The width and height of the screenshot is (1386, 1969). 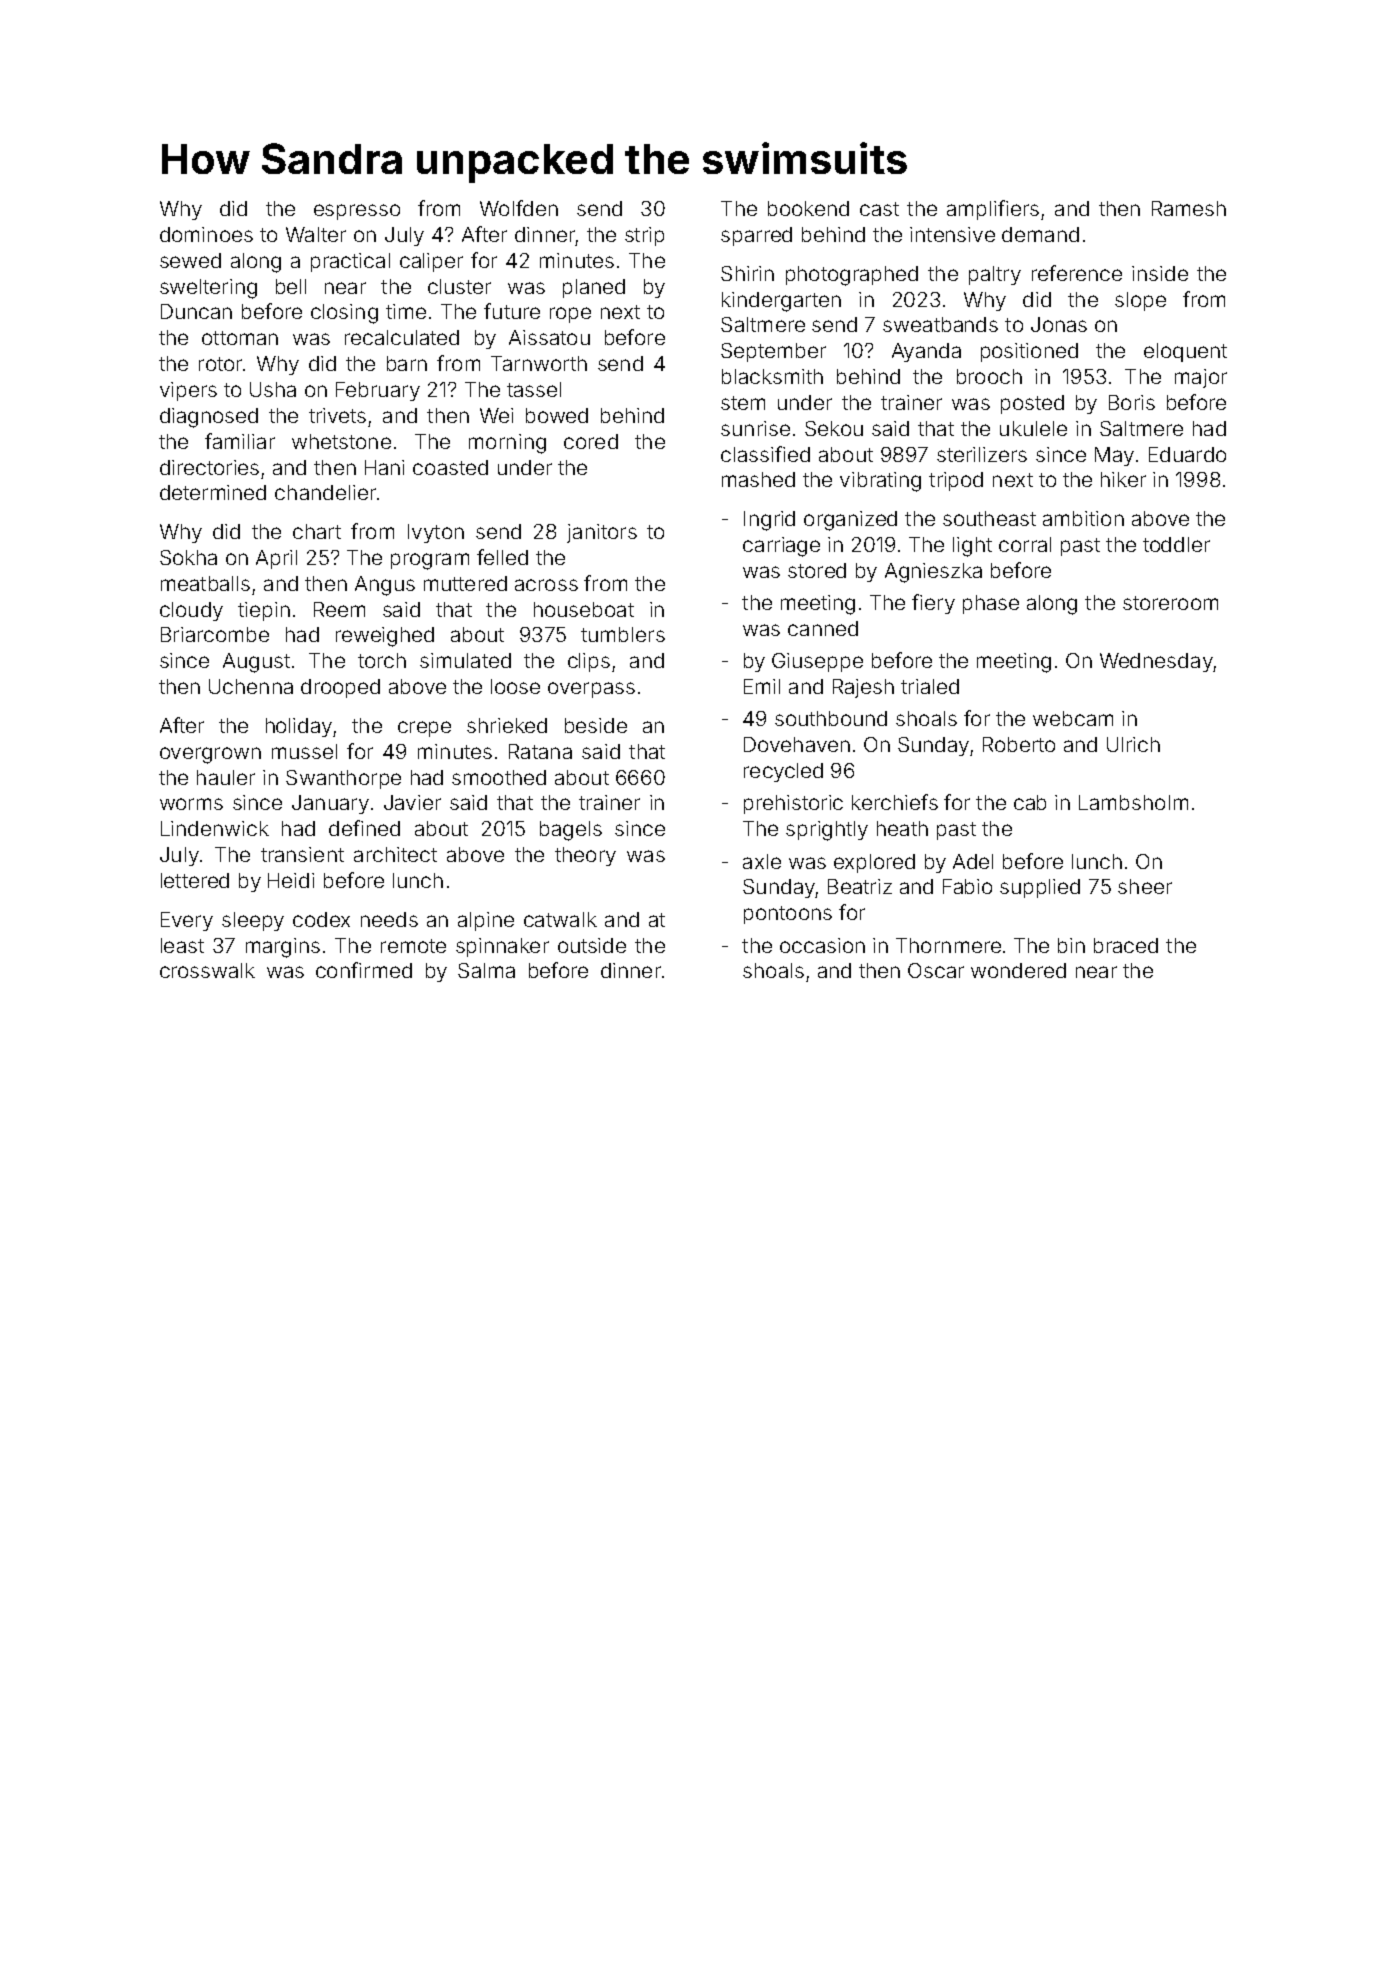 I want to click on lettered, so click(x=195, y=880).
